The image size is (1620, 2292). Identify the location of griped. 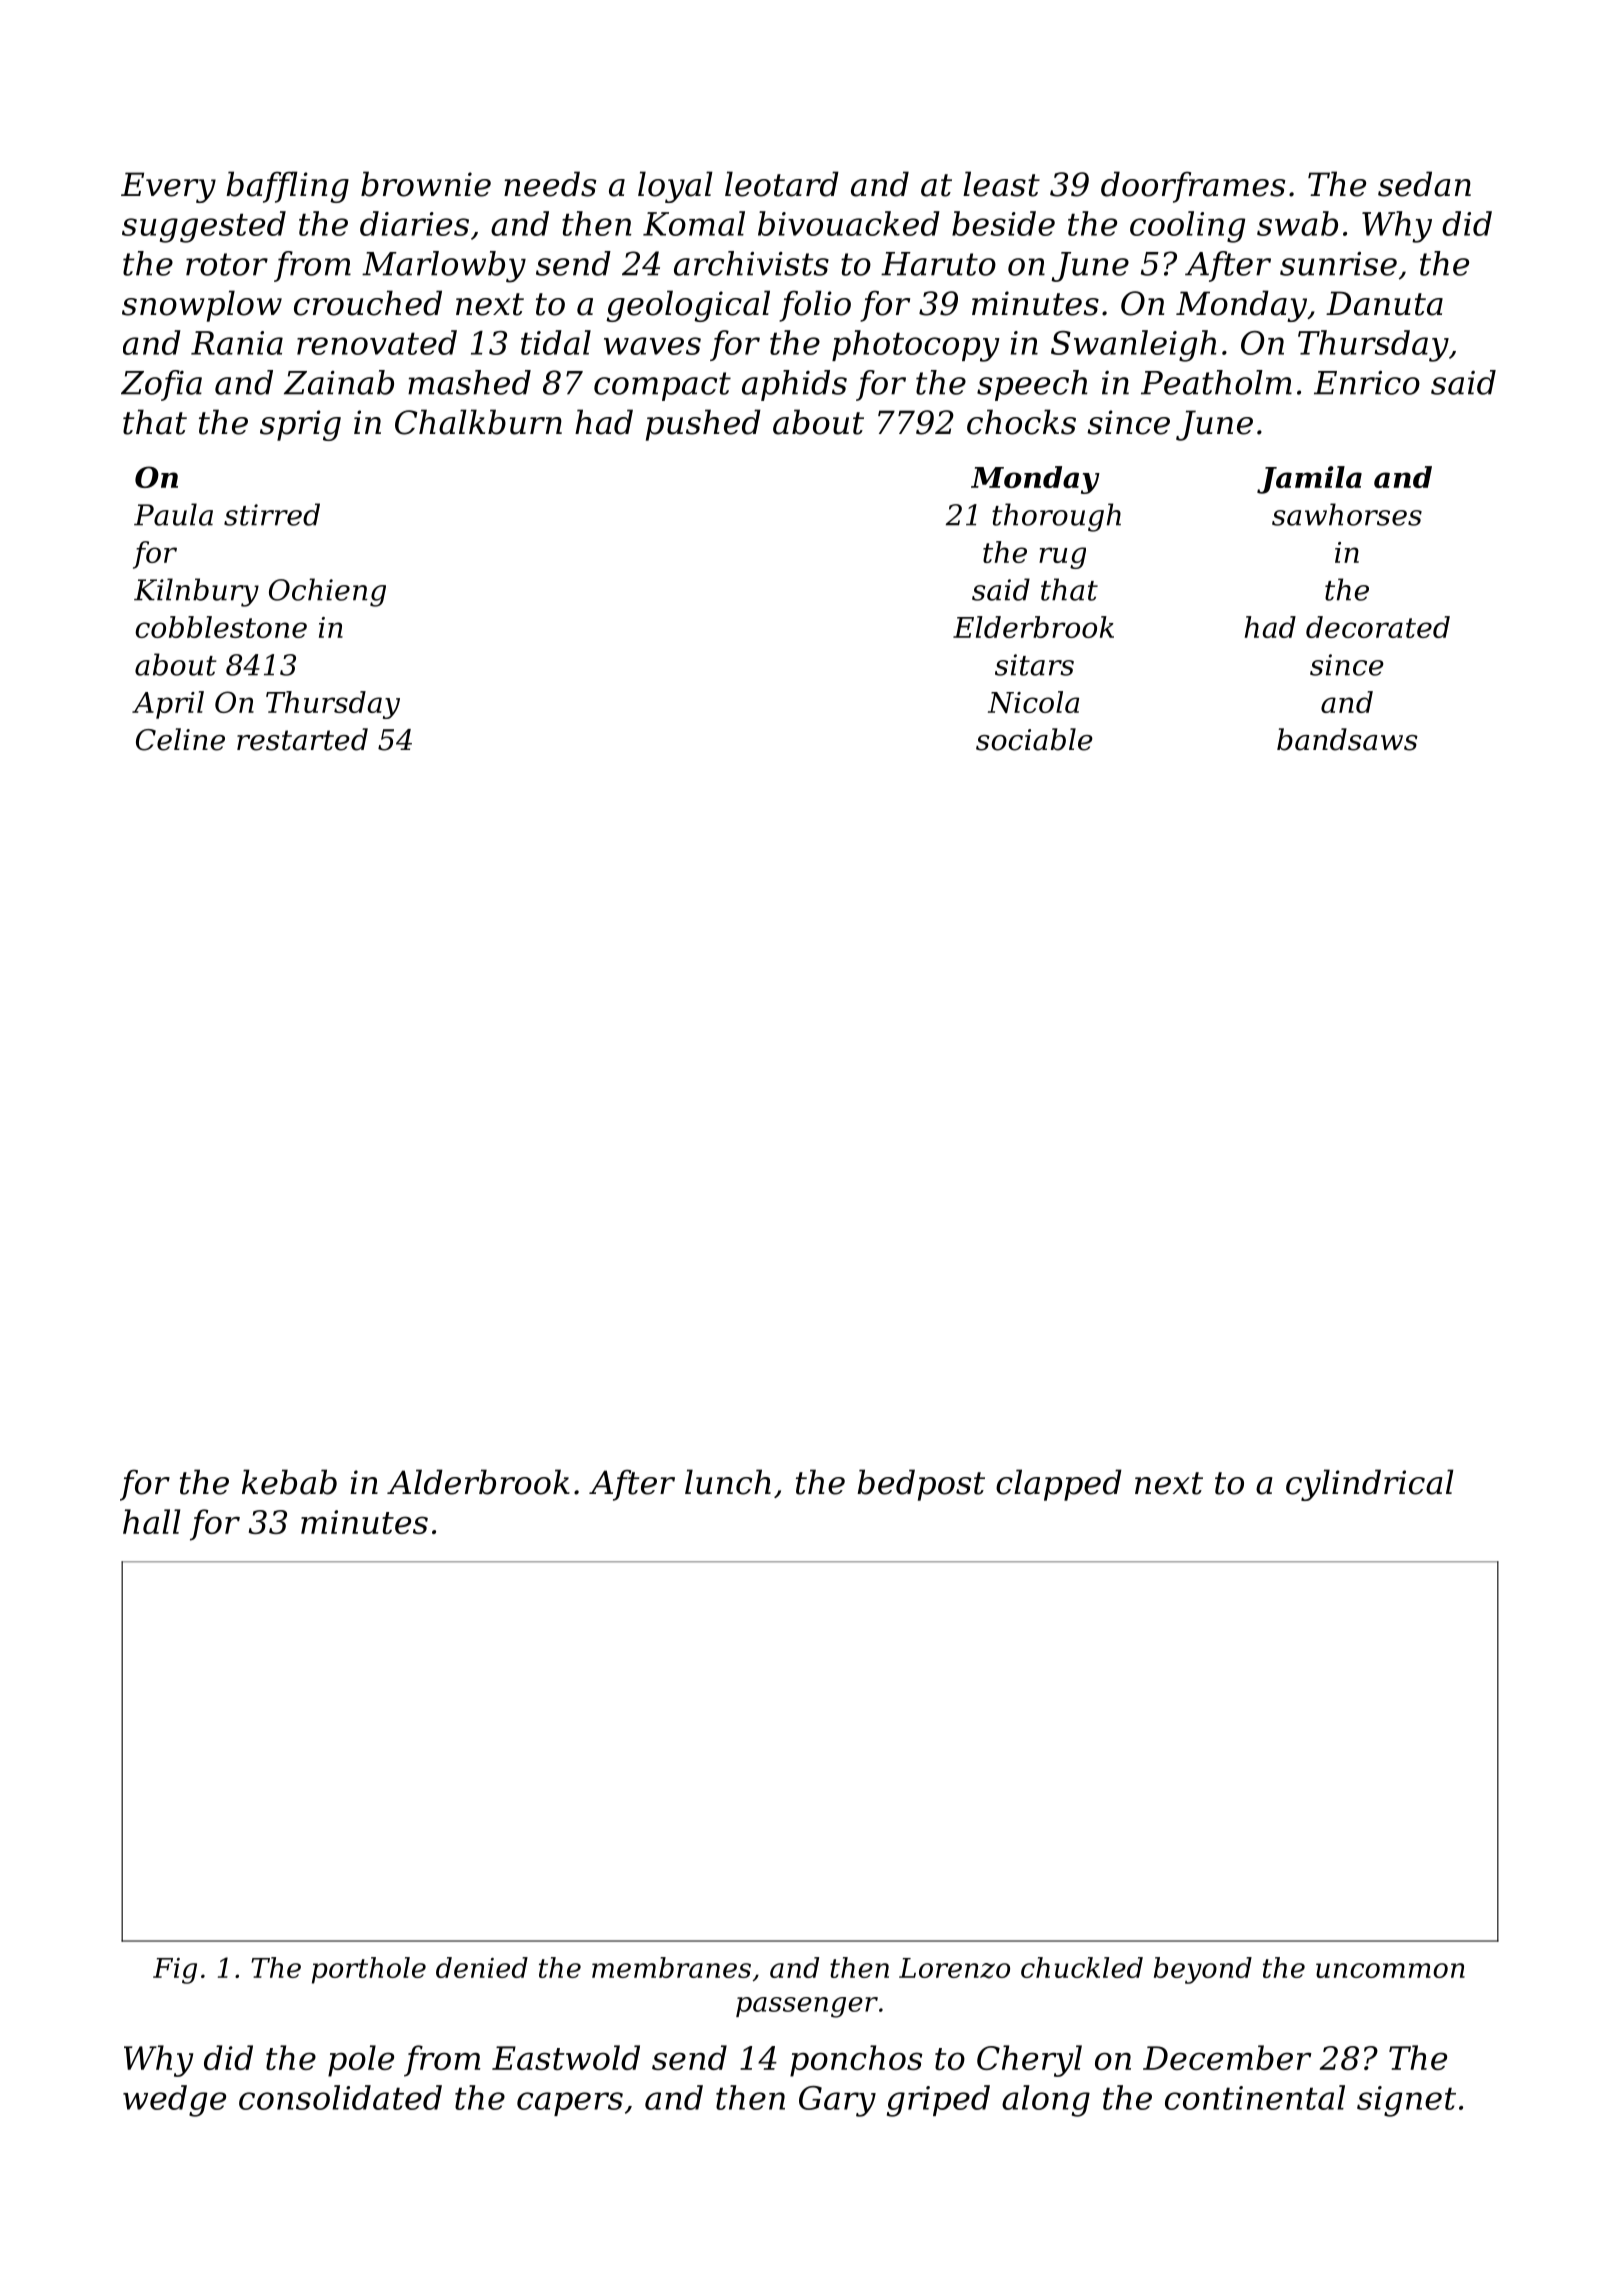
(938, 2101).
